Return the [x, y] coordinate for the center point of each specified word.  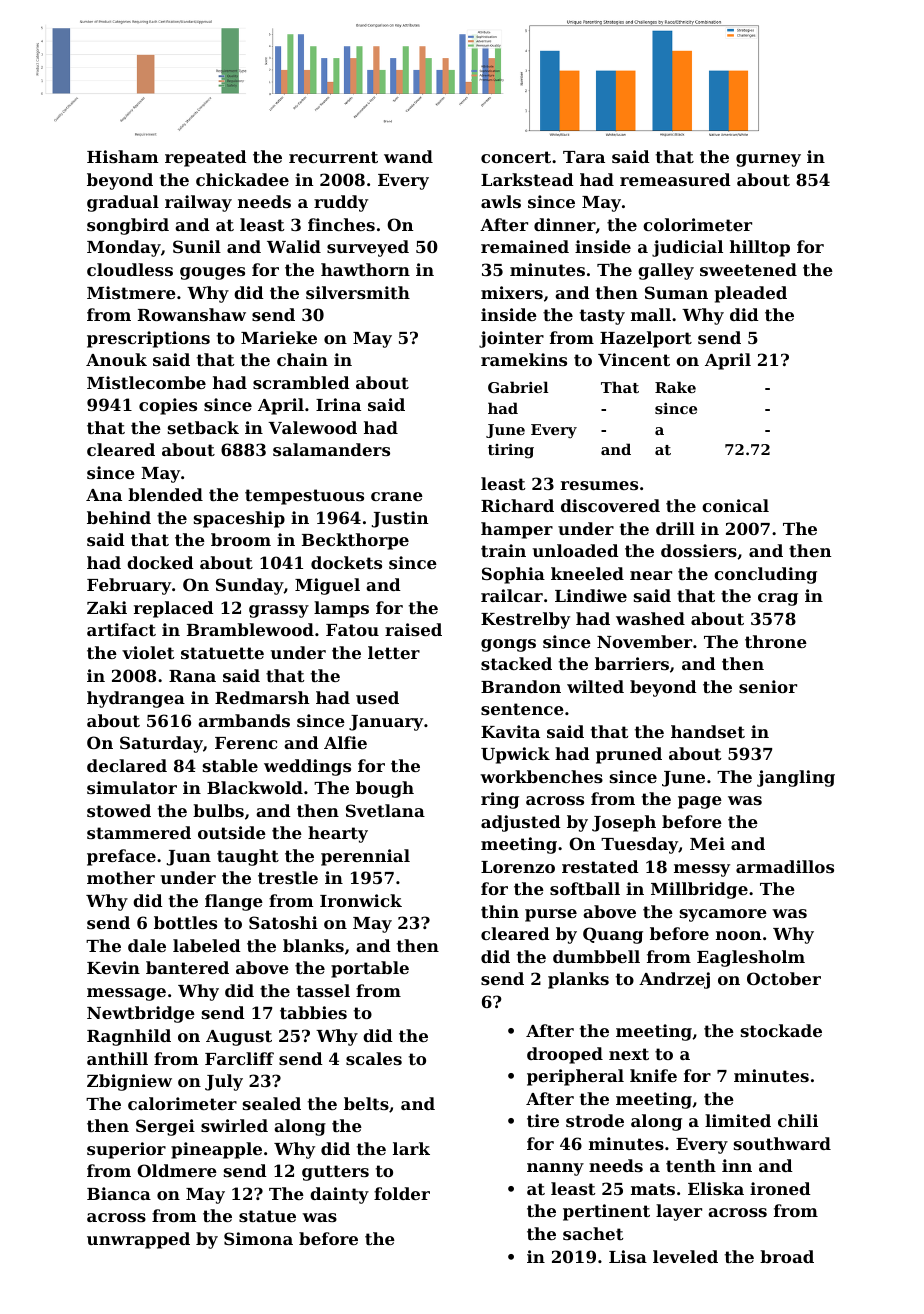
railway [198, 203]
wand [408, 156]
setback [203, 427]
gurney [768, 160]
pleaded [751, 294]
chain [302, 359]
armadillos [785, 866]
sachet [593, 1233]
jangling [796, 778]
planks [578, 980]
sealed [272, 1103]
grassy [279, 611]
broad [787, 1256]
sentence [522, 709]
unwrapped [138, 1240]
